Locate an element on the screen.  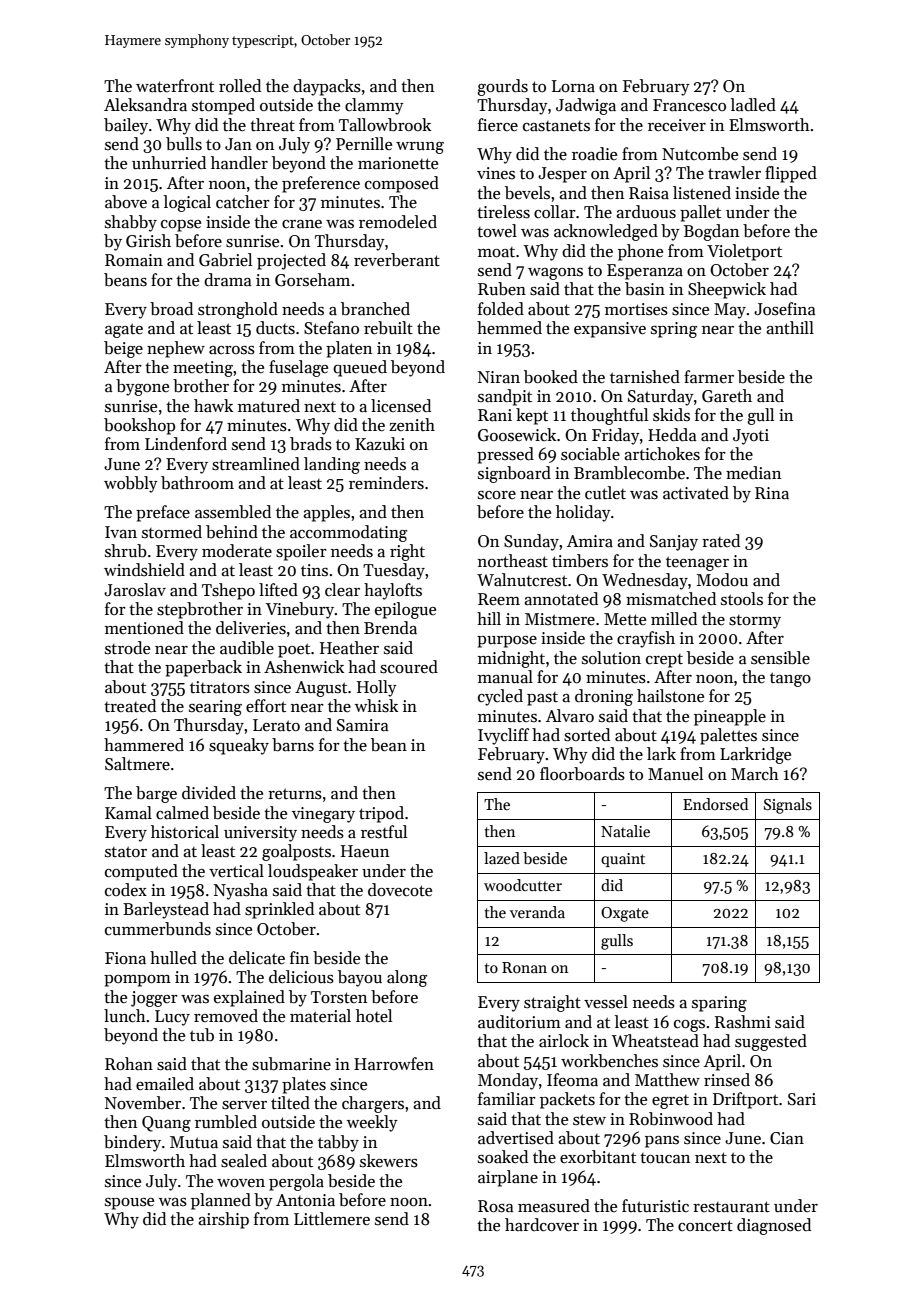
squeaky is located at coordinates (239, 746).
